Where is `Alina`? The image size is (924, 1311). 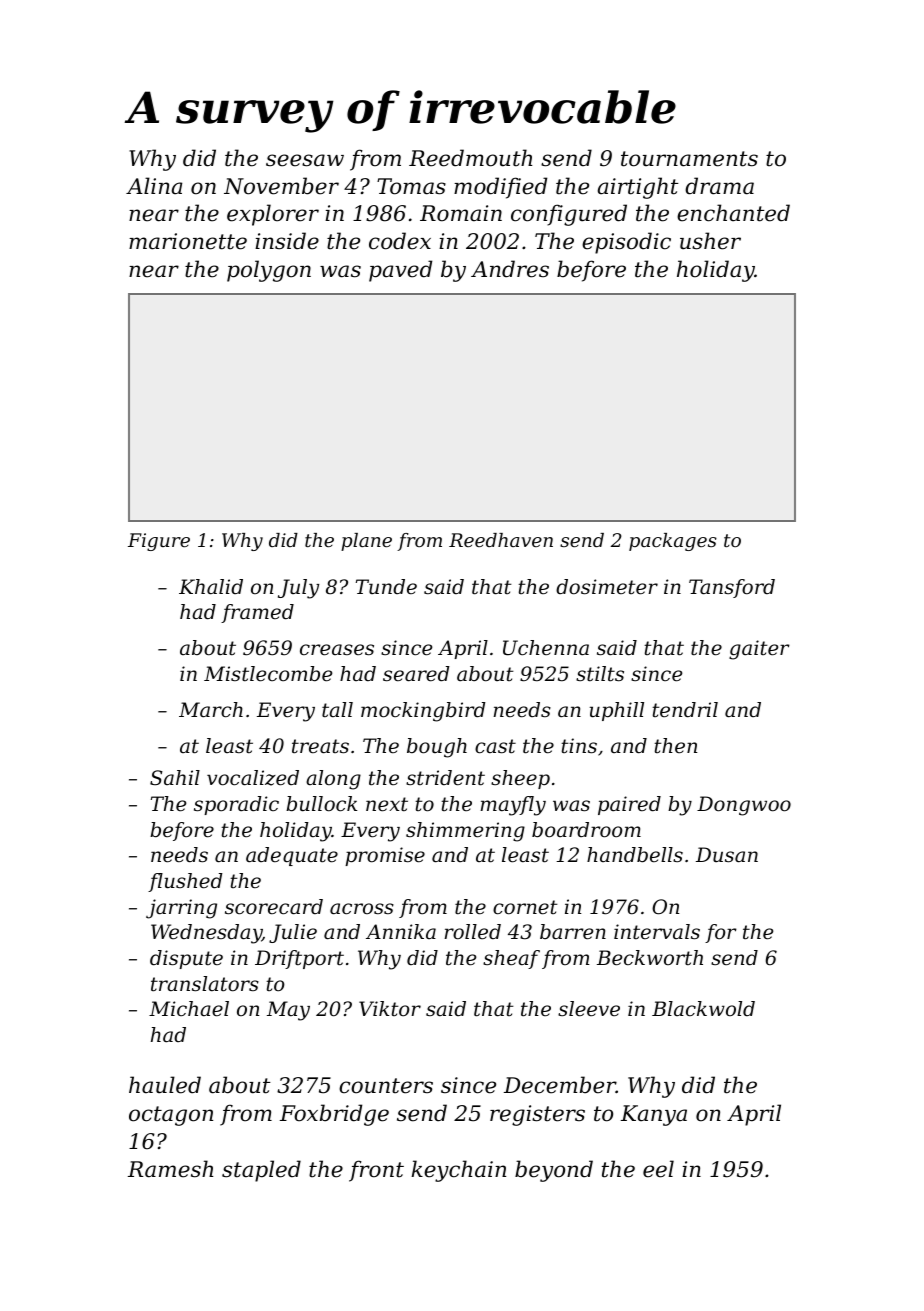 Alina is located at coordinates (154, 186).
